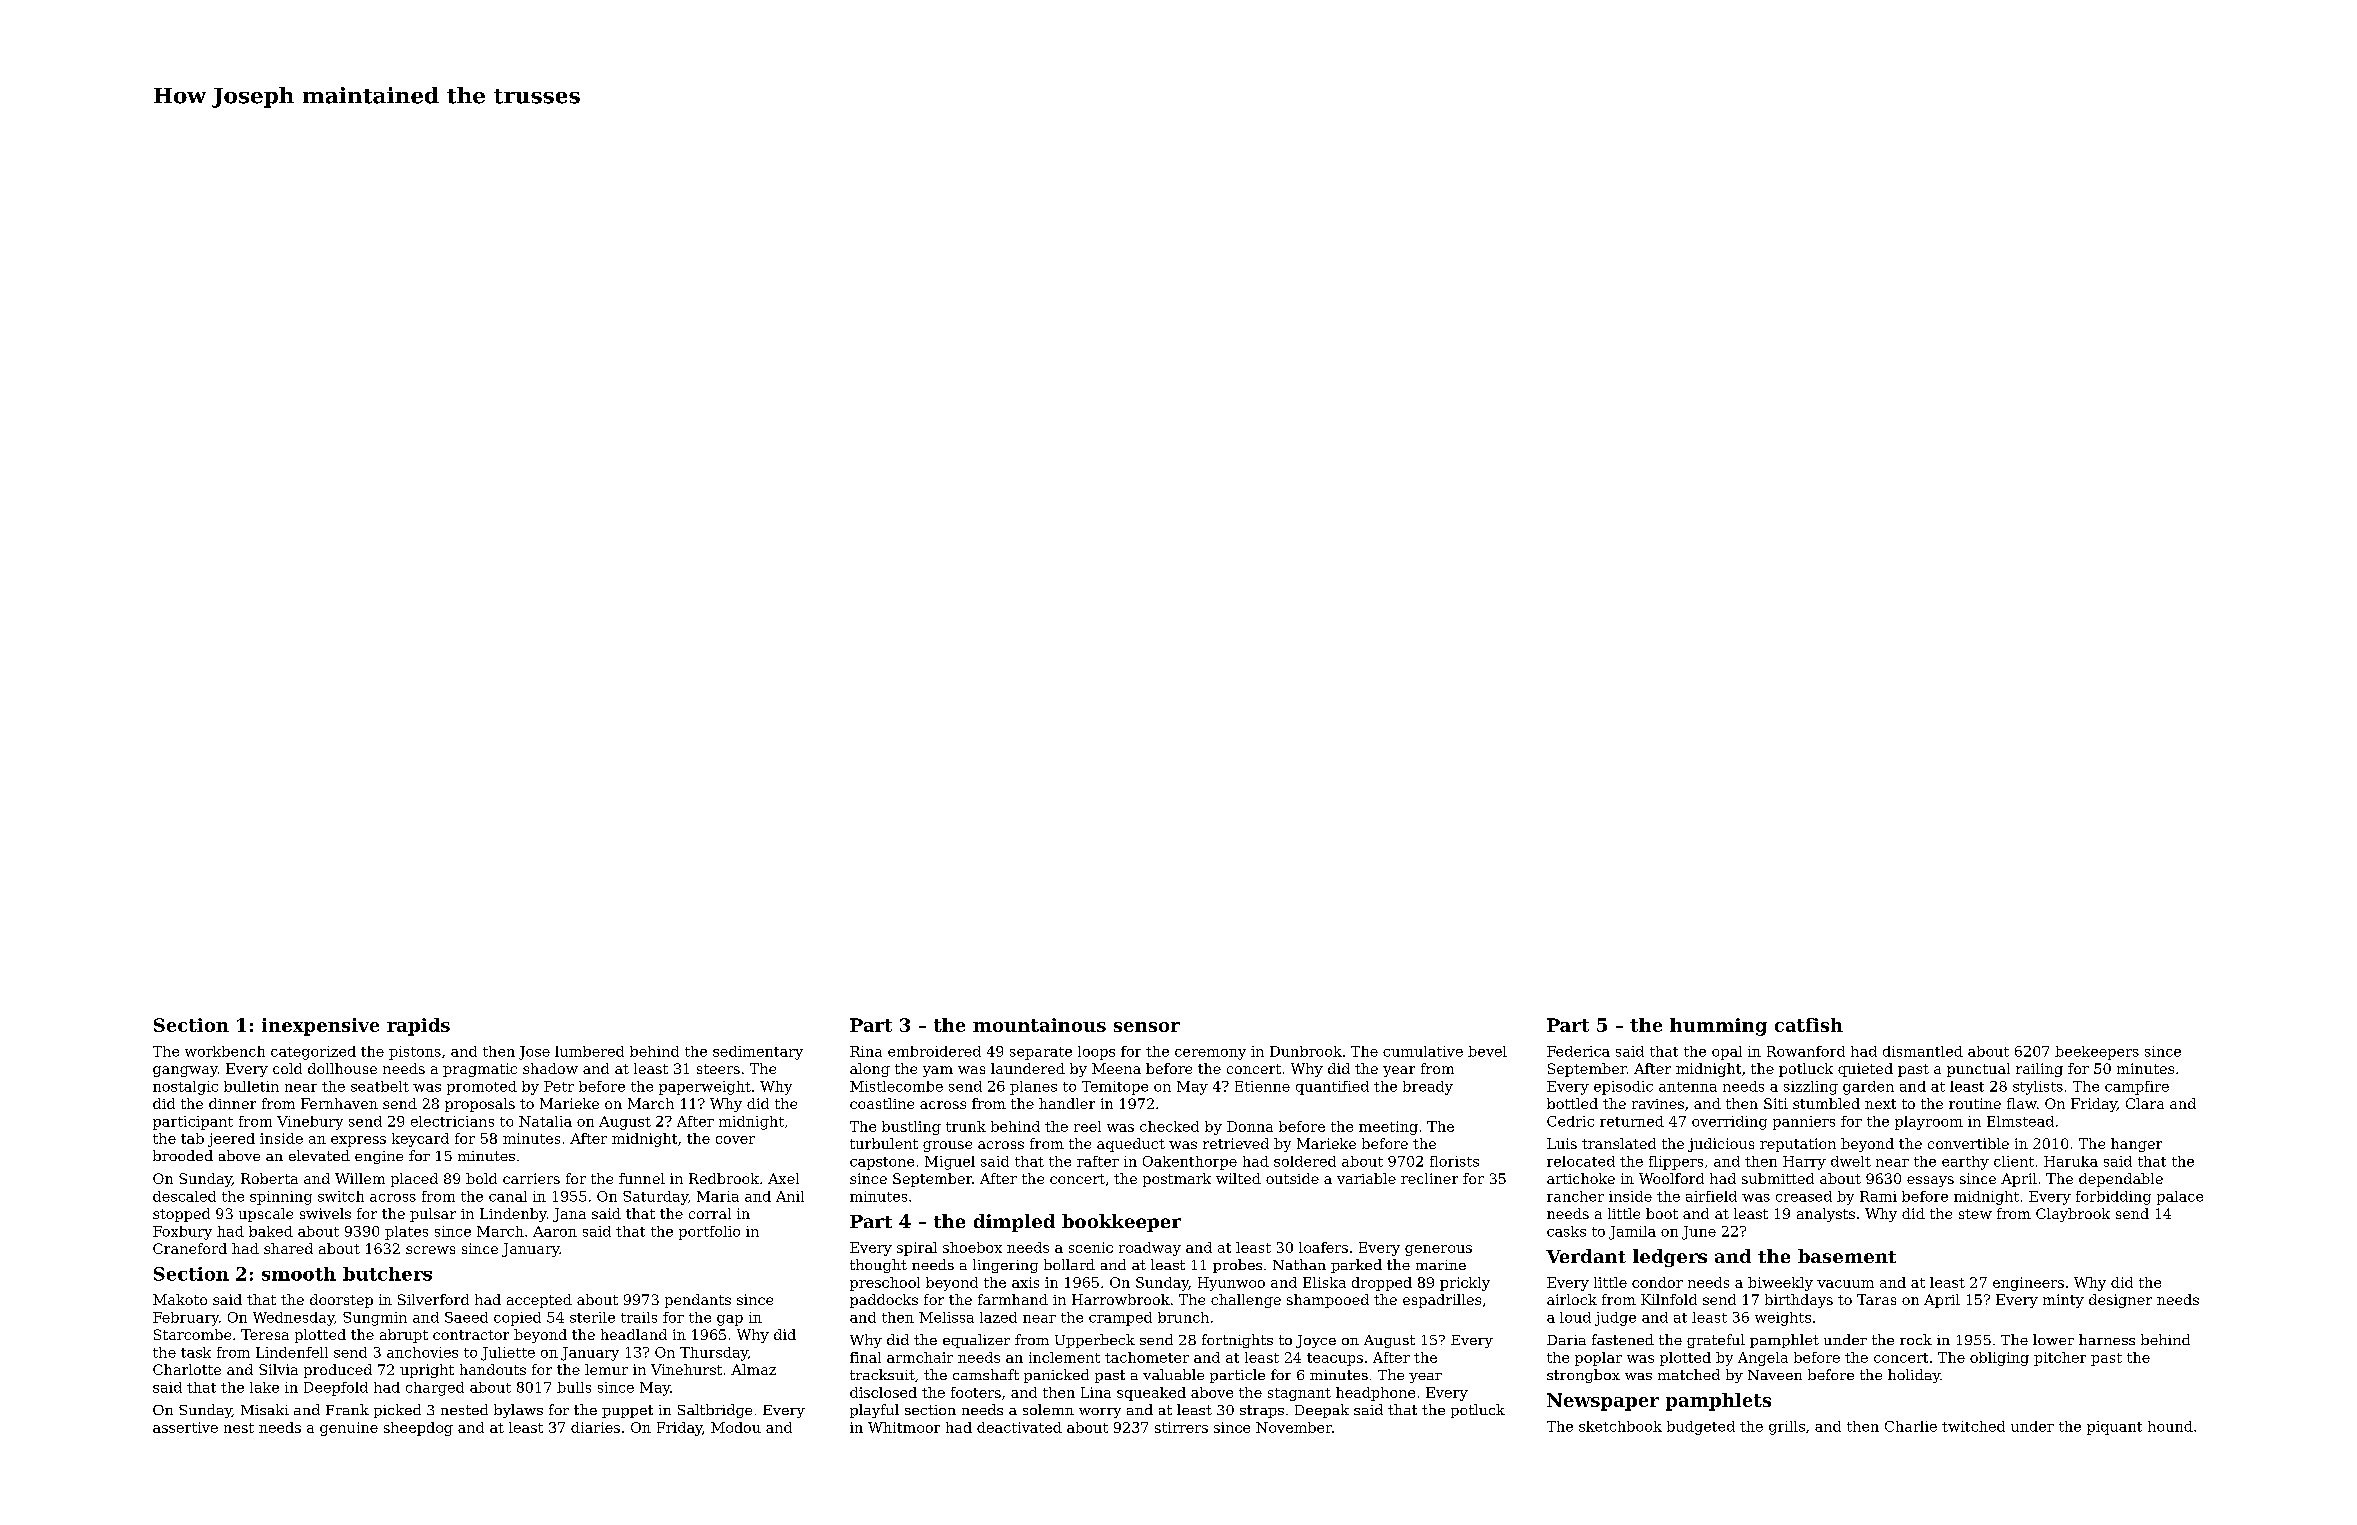 The height and width of the page is (1525, 2357). What do you see at coordinates (545, 1121) in the page?
I see `Natalia` at bounding box center [545, 1121].
